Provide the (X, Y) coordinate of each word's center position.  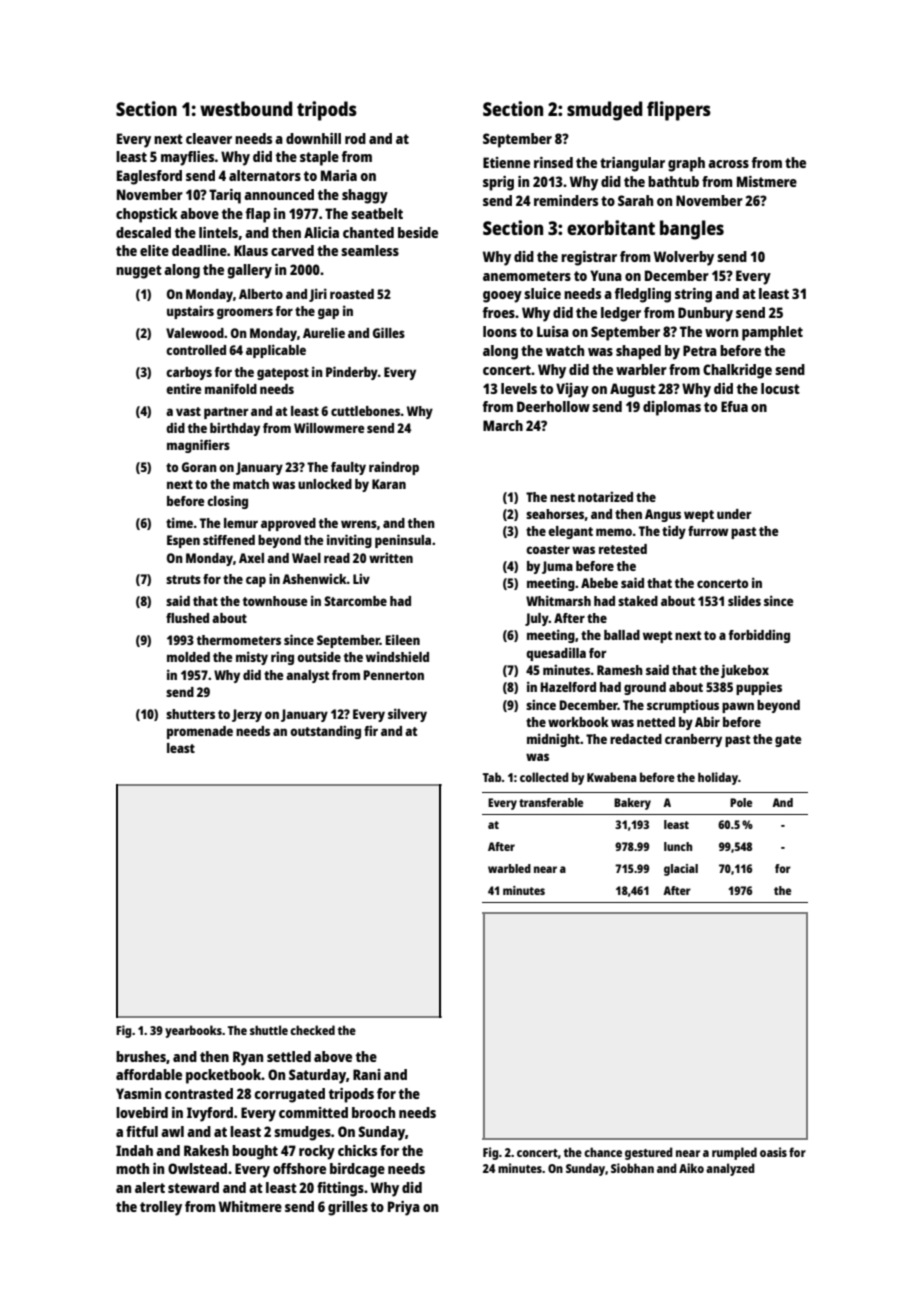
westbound (246, 108)
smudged (605, 111)
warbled (509, 868)
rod (355, 138)
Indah (134, 1150)
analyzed (730, 1169)
